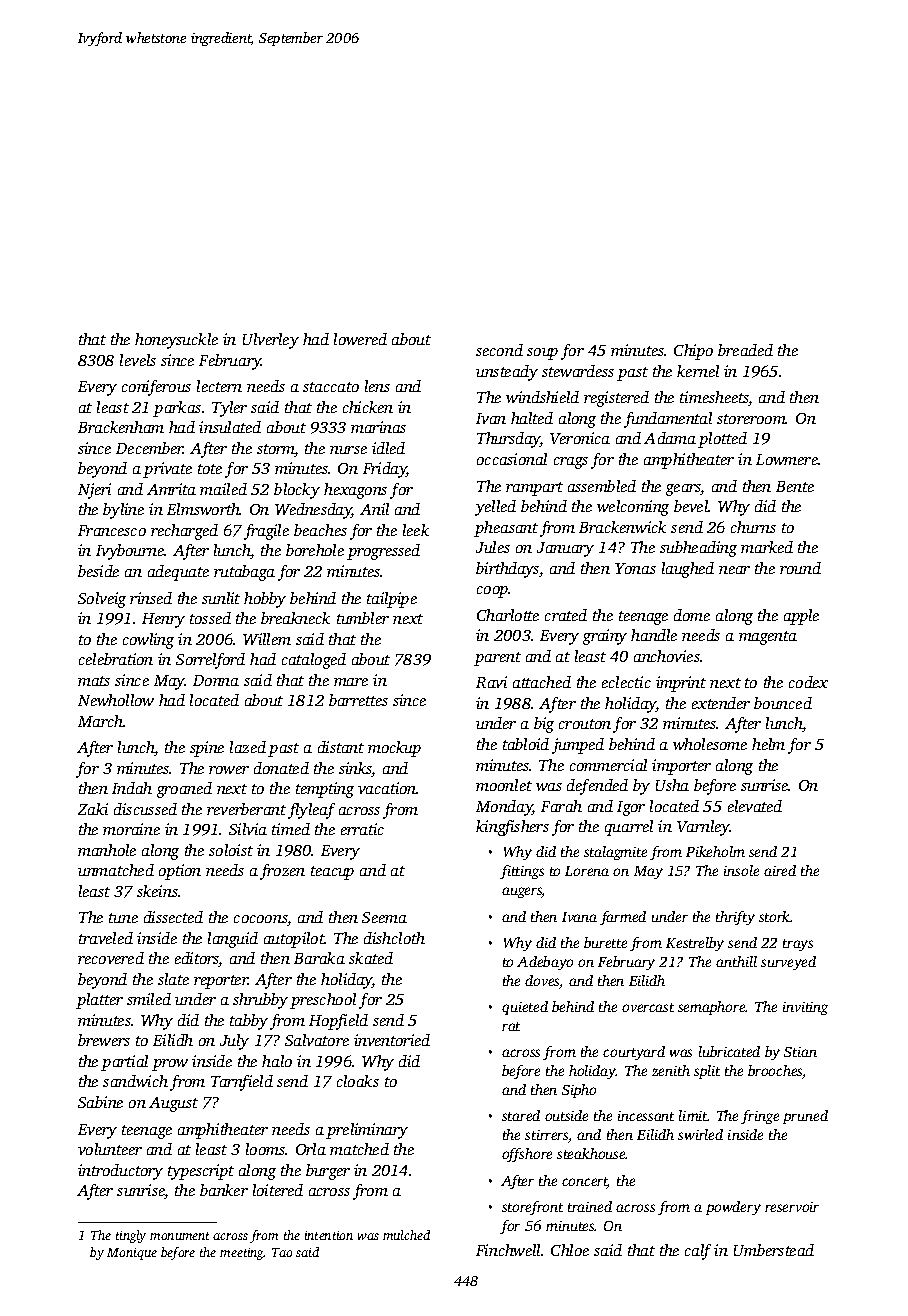  I want to click on aired, so click(780, 870).
